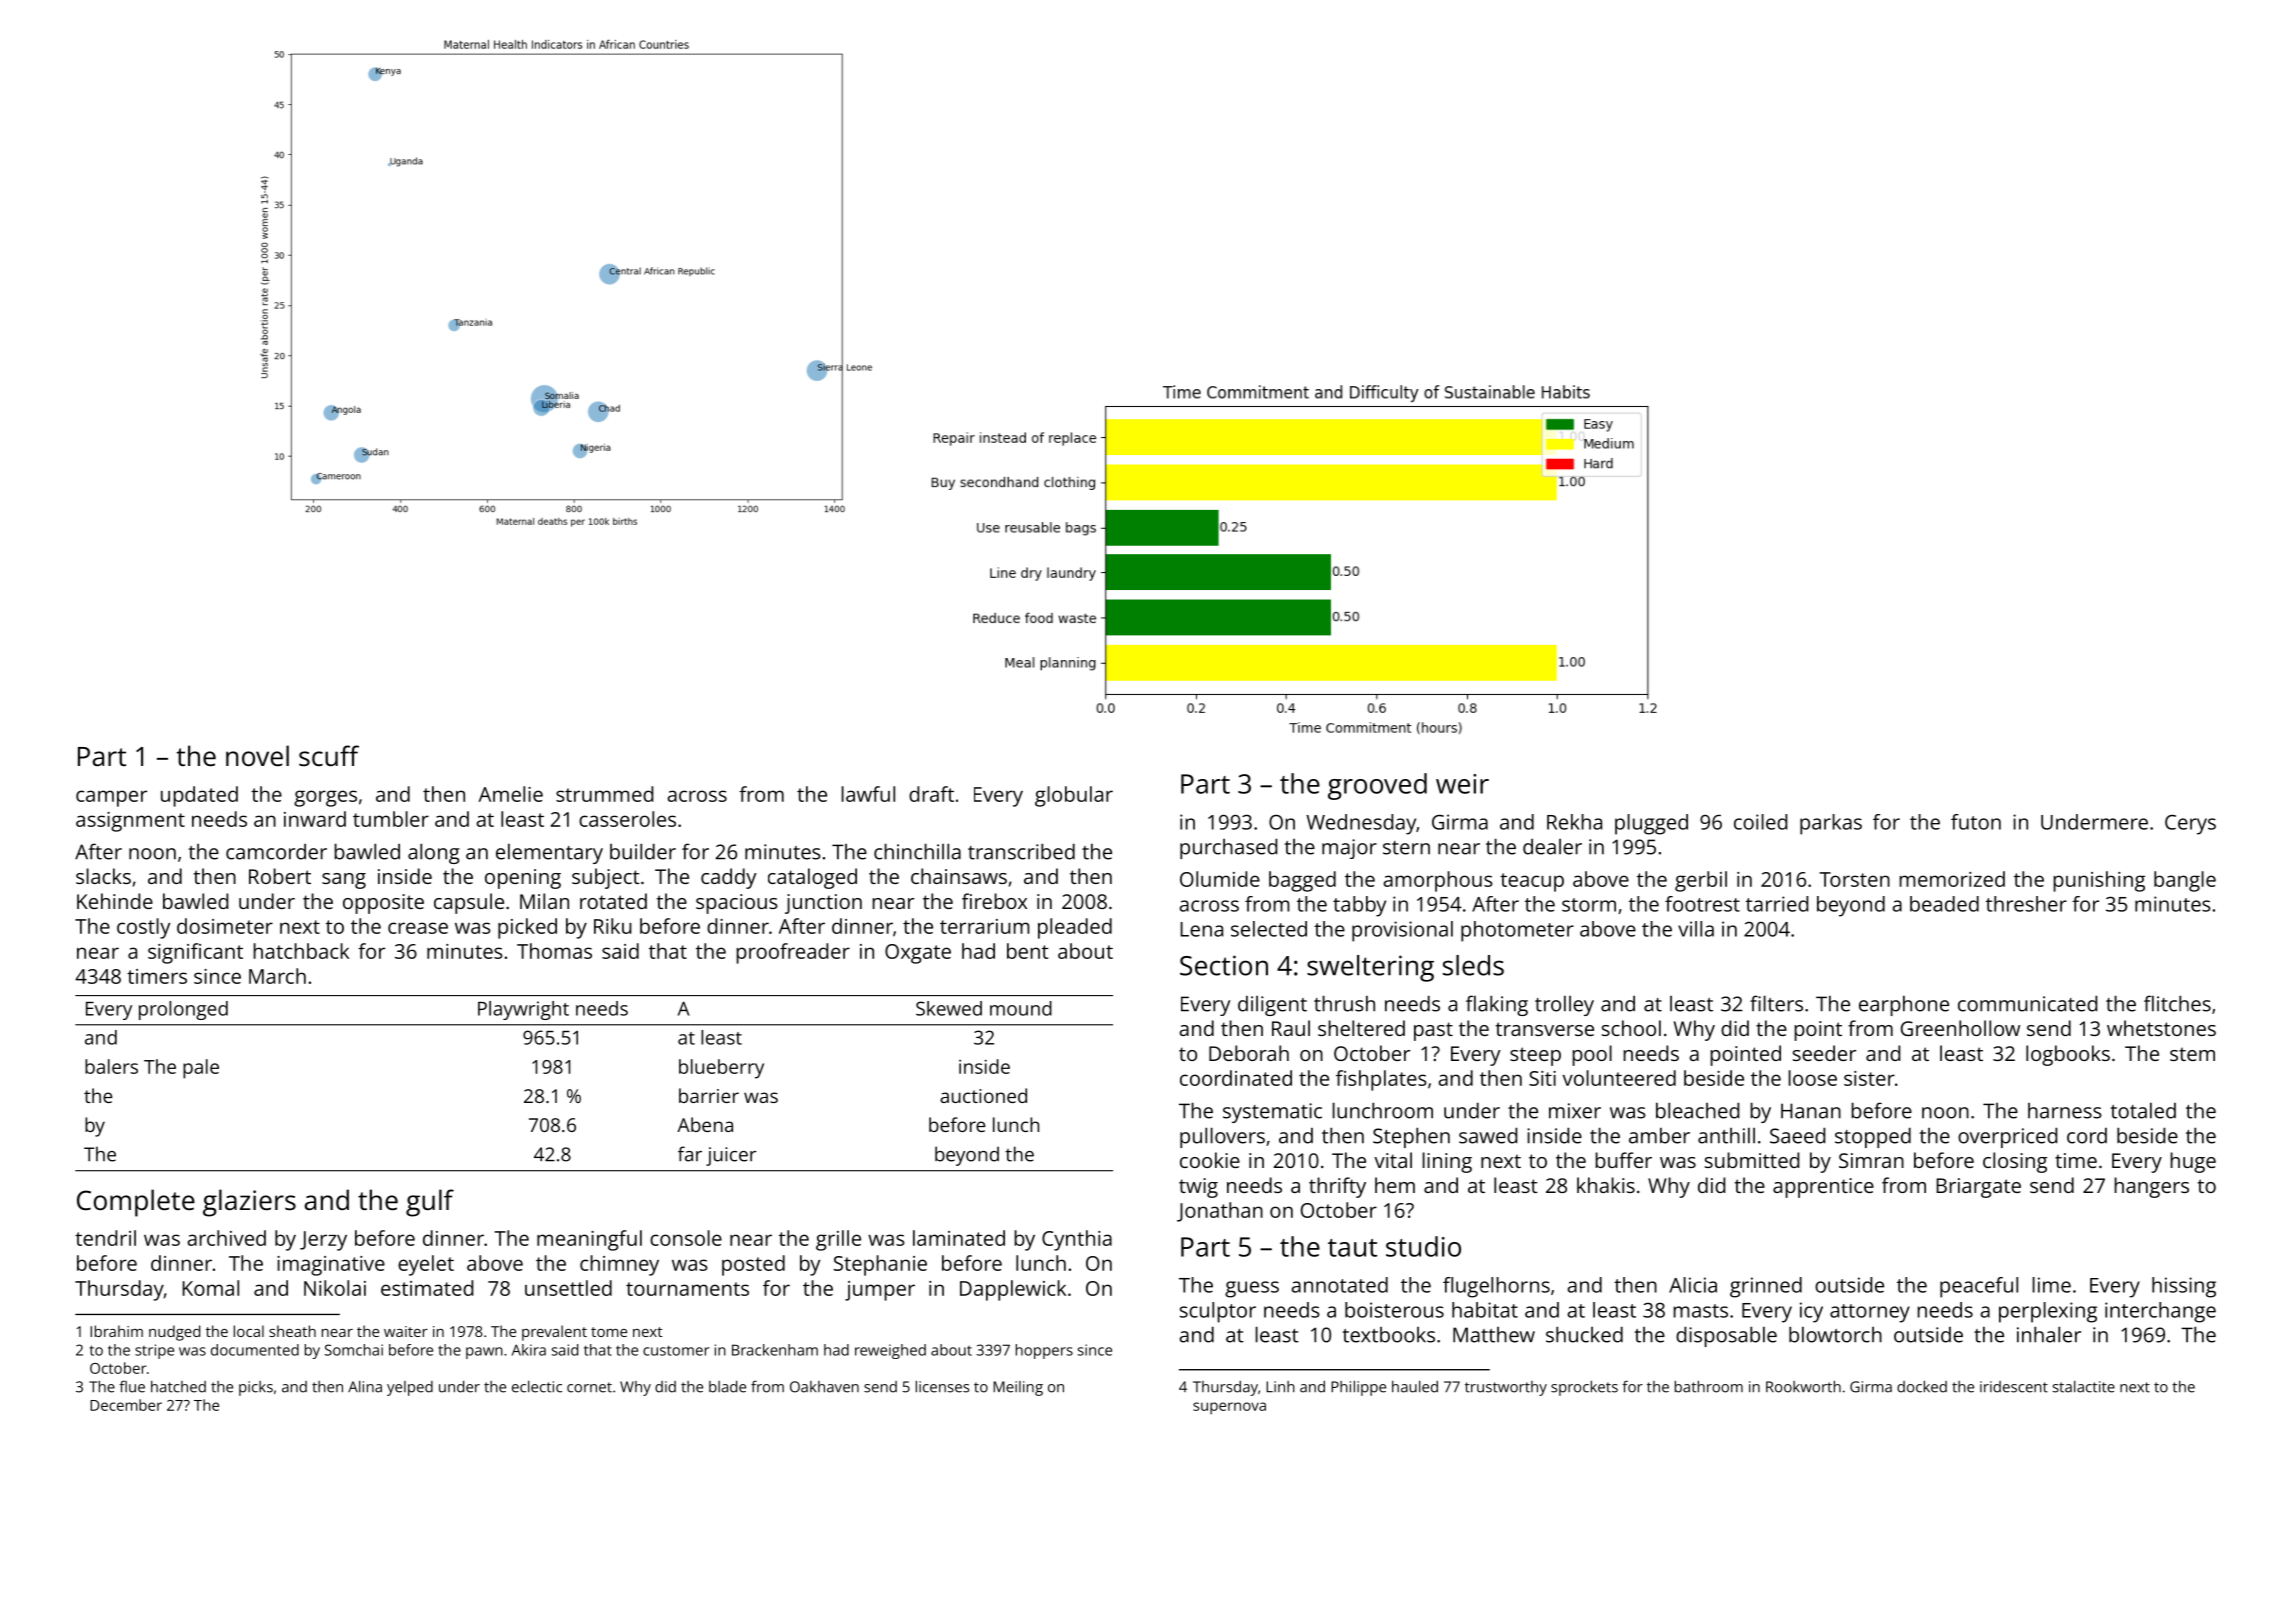 Image resolution: width=2292 pixels, height=1620 pixels. Describe the element at coordinates (249, 1203) in the page. I see `glaziers` at that location.
